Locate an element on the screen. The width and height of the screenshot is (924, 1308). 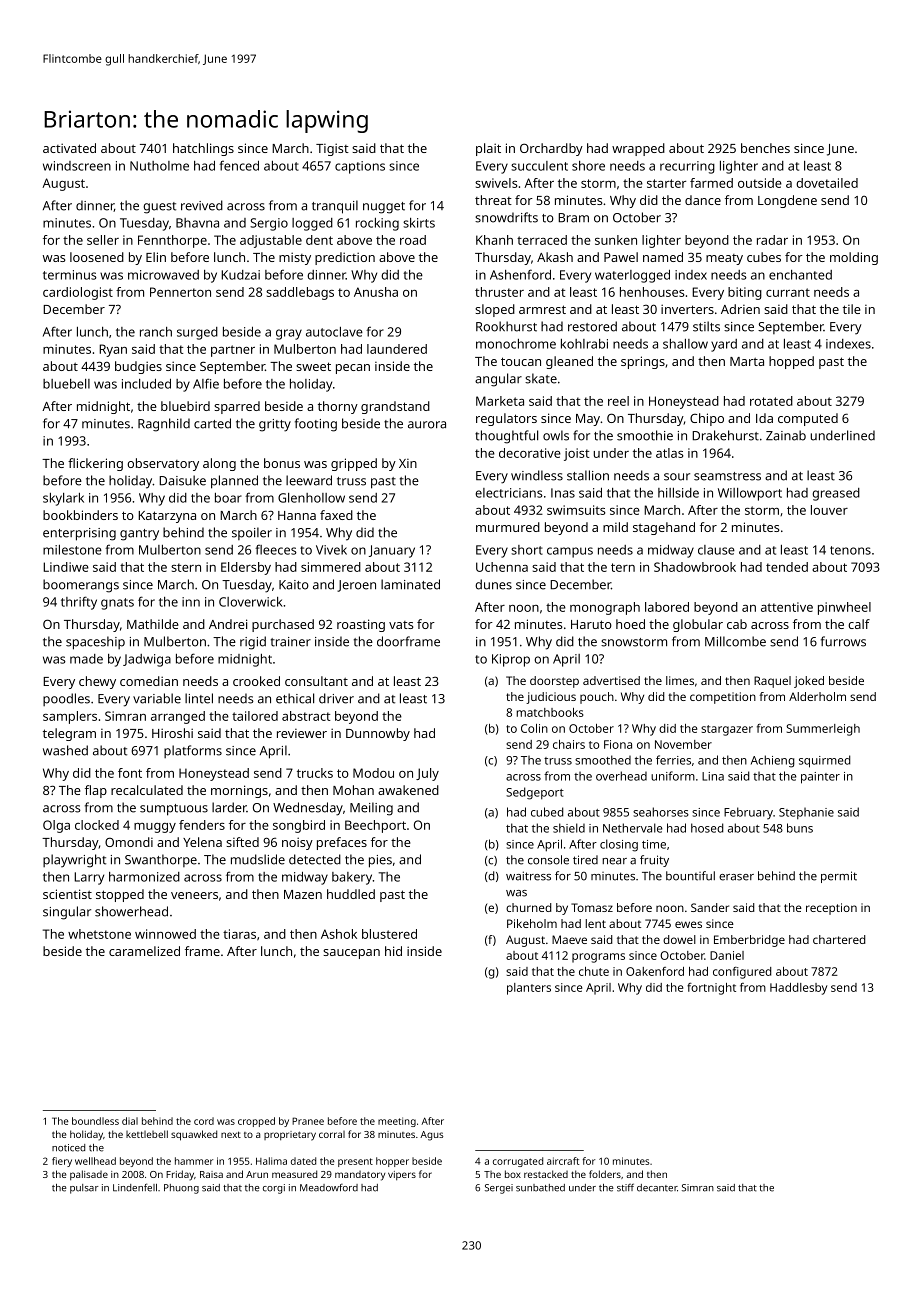
chartered is located at coordinates (839, 939).
